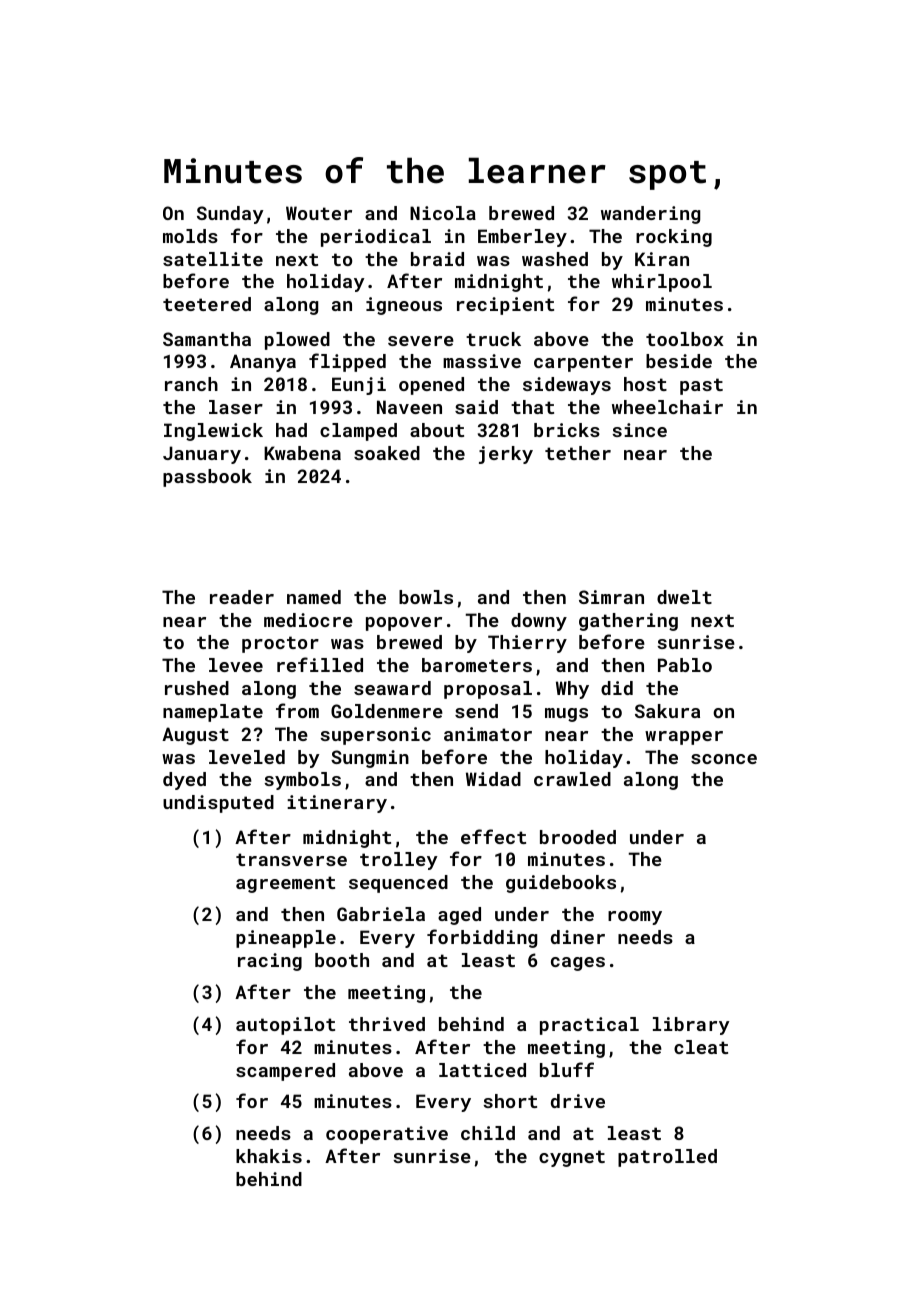 The image size is (924, 1311). I want to click on tether, so click(578, 453).
